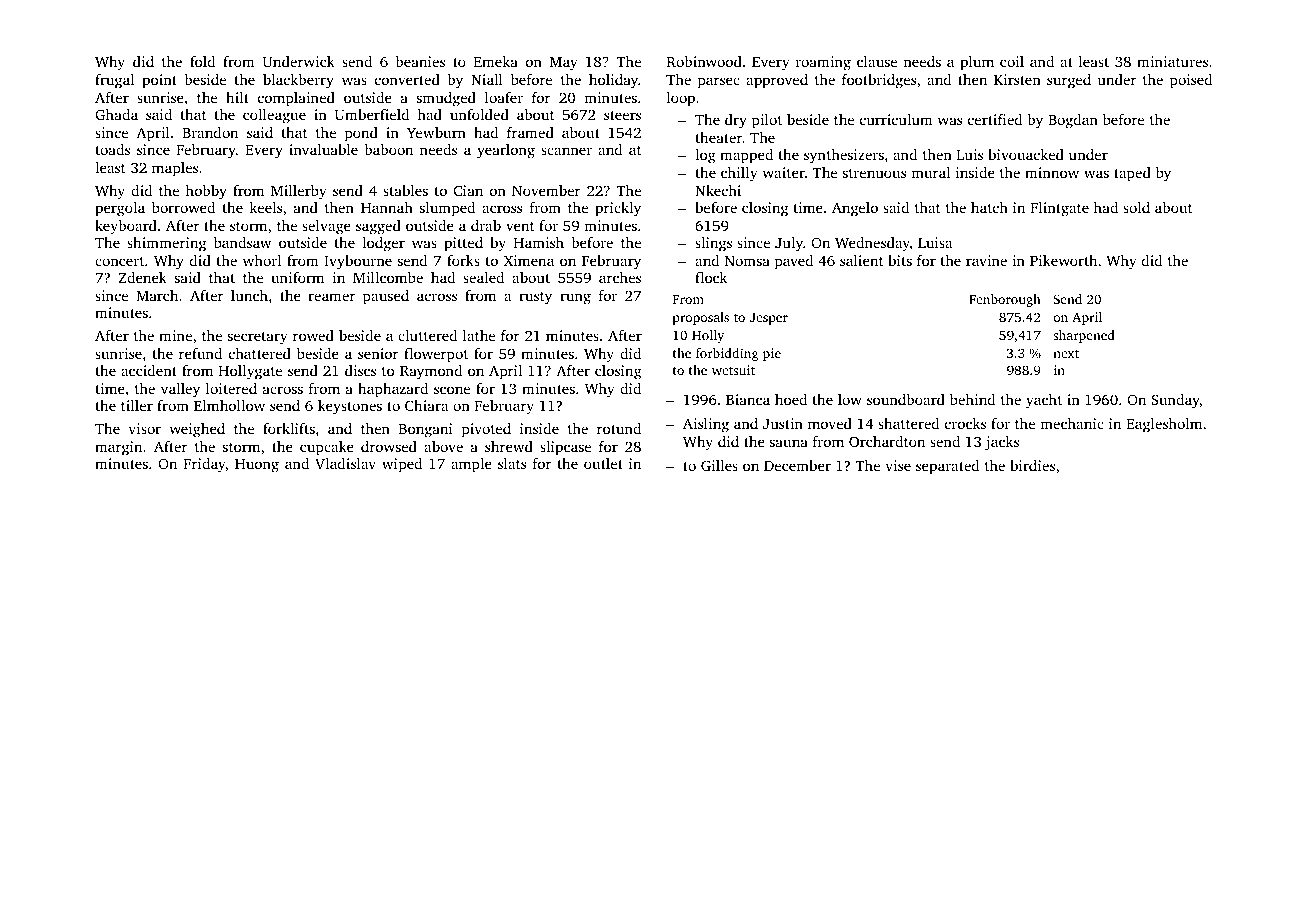 This screenshot has height=924, width=1308. I want to click on pergola, so click(120, 209).
